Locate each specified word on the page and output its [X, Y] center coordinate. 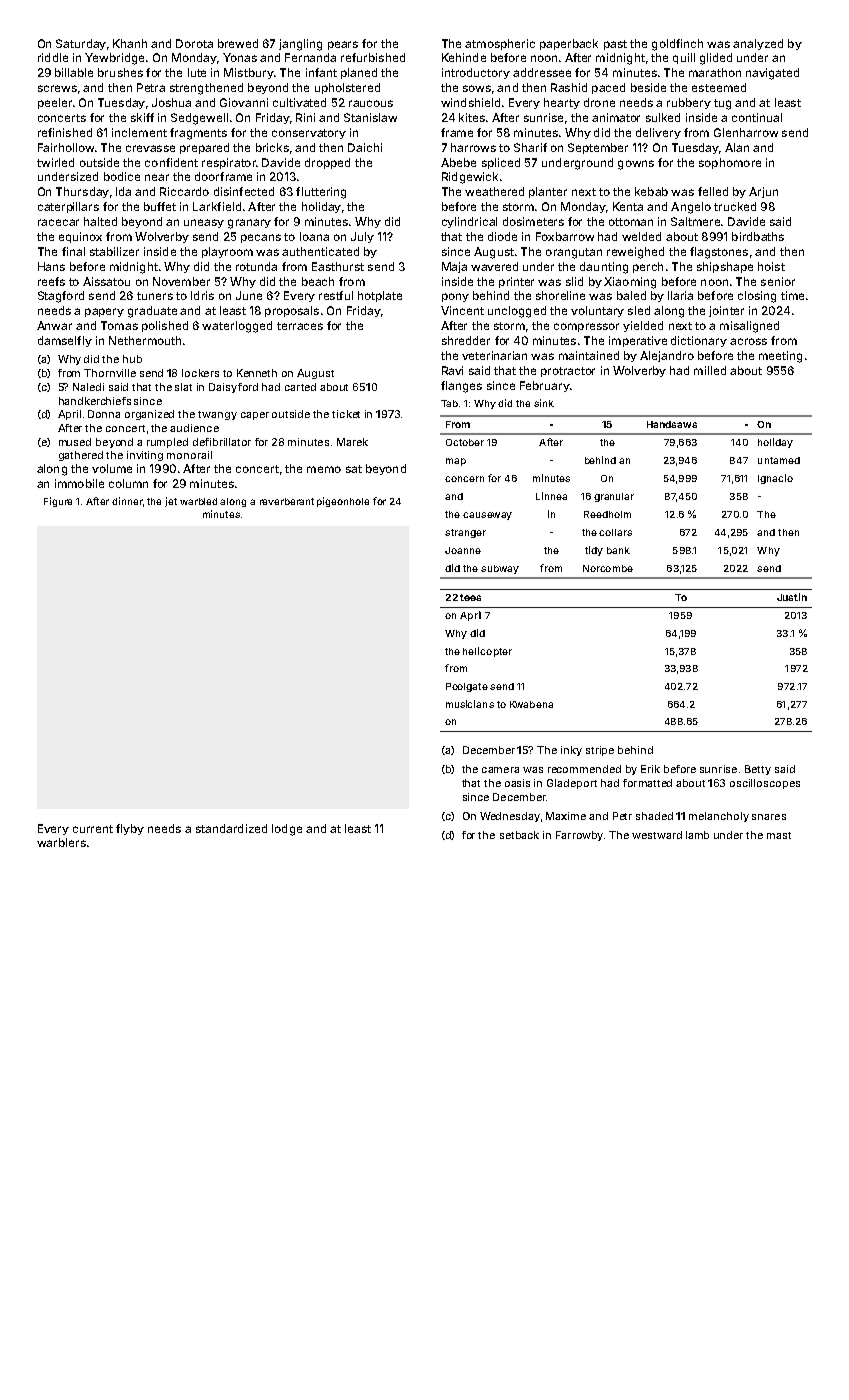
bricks [272, 147]
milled [710, 370]
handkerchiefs [95, 401]
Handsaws [672, 424]
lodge [287, 830]
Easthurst [338, 266]
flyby [130, 829]
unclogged [517, 312]
